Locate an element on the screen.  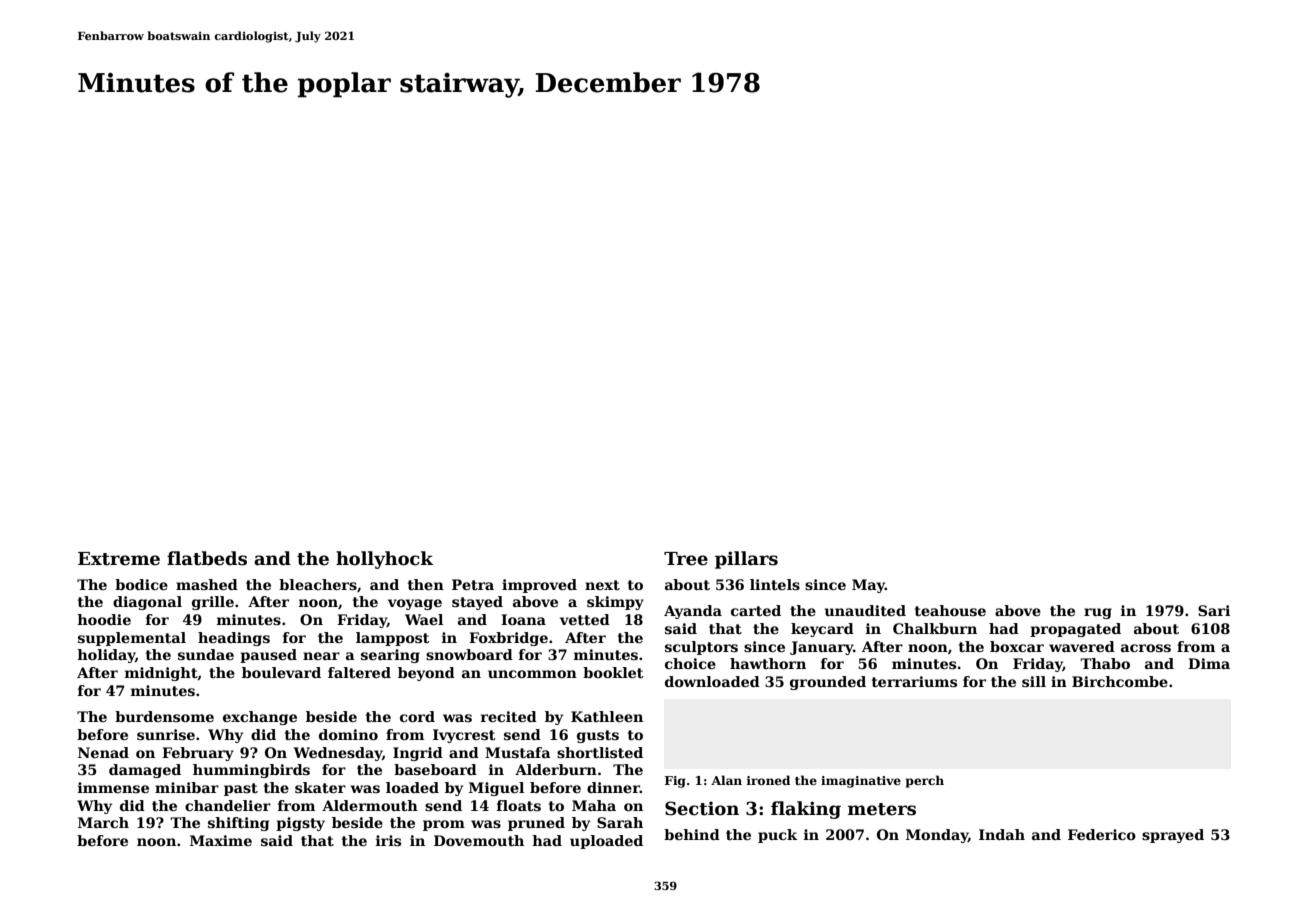
grounded is located at coordinates (828, 683).
